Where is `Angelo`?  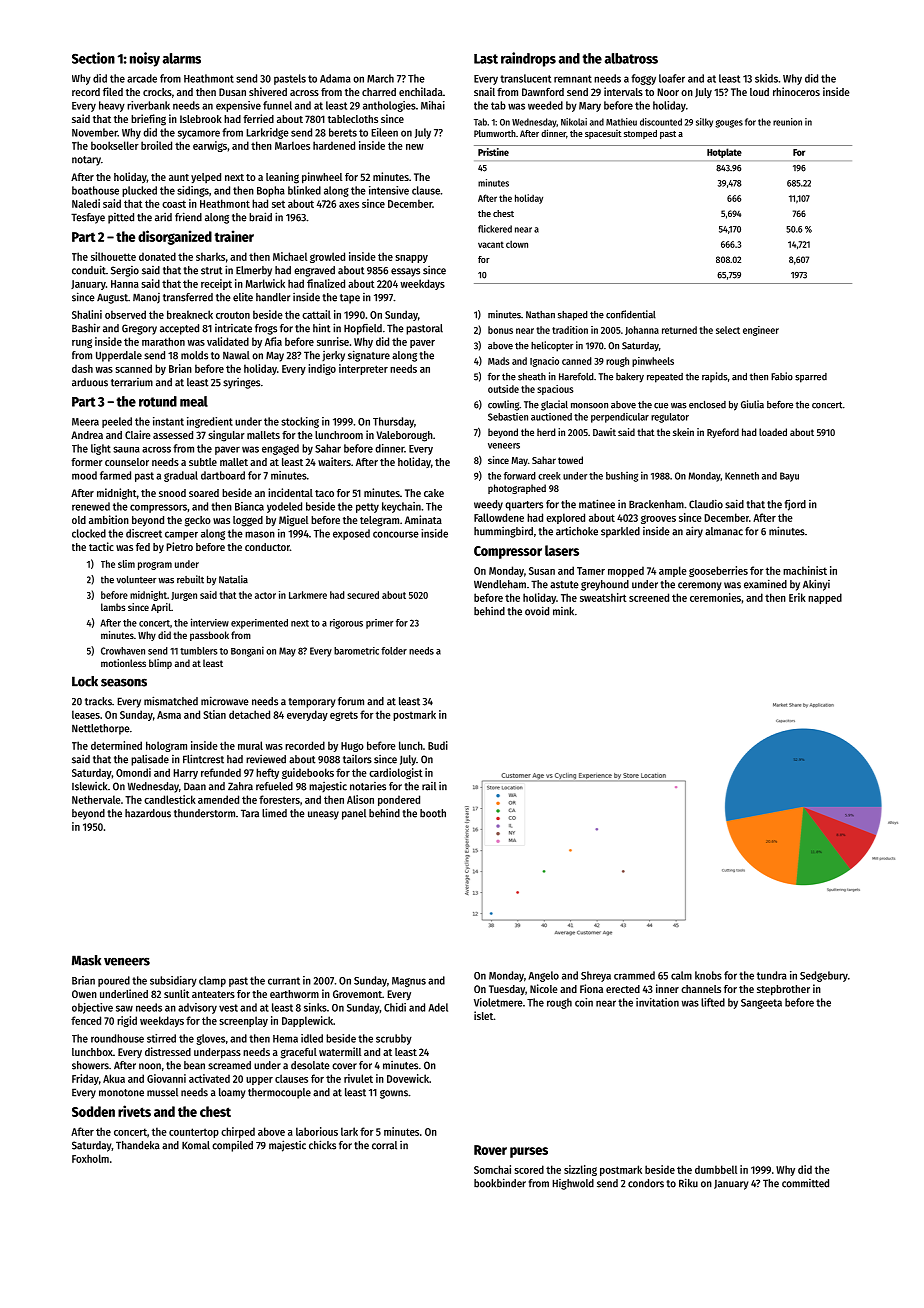 Angelo is located at coordinates (543, 976).
